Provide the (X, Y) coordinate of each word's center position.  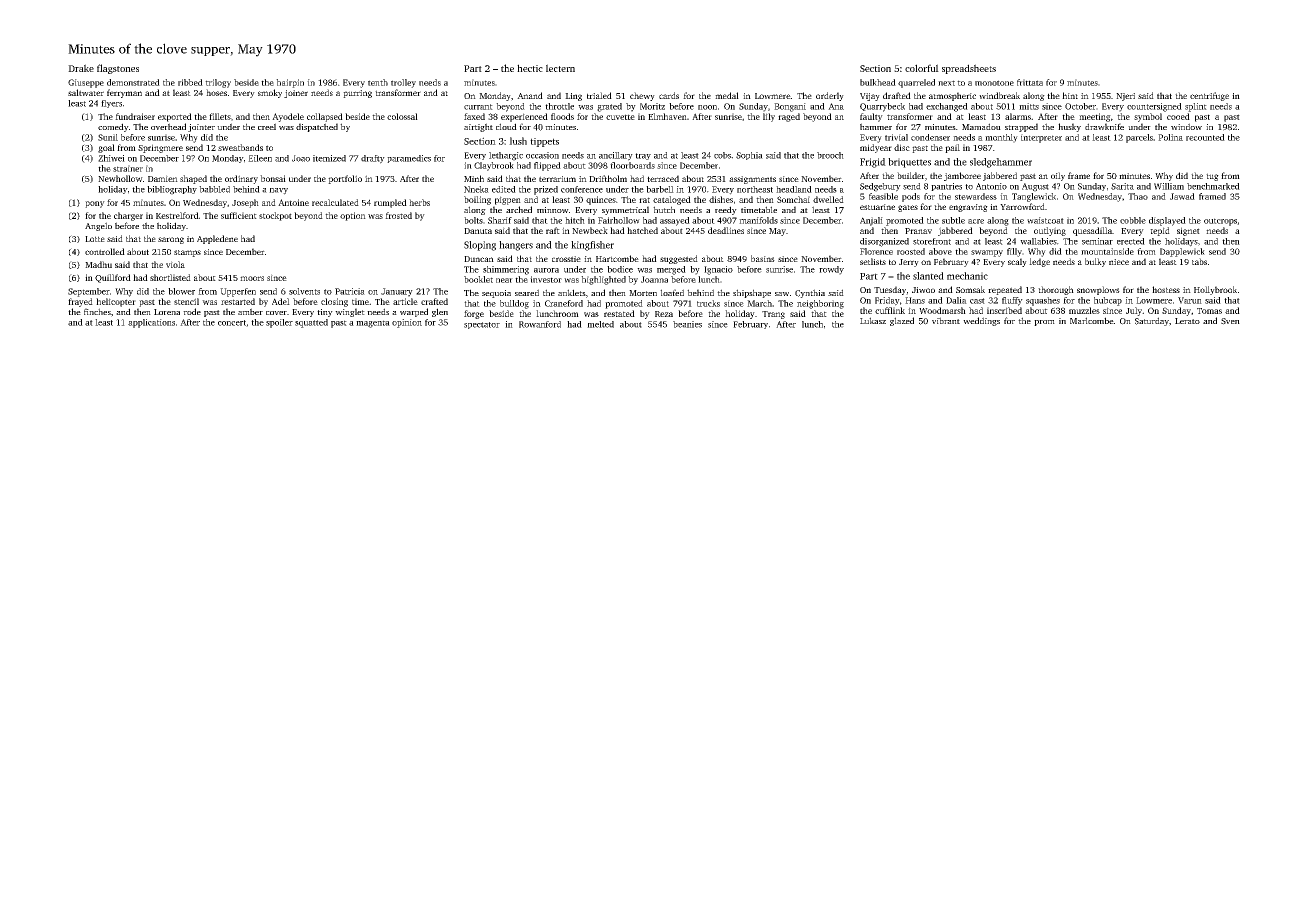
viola (175, 264)
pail (952, 148)
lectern (560, 68)
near (504, 280)
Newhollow (120, 178)
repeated (1005, 290)
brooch (830, 155)
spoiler (279, 323)
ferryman (124, 93)
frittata (1030, 82)
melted (600, 324)
